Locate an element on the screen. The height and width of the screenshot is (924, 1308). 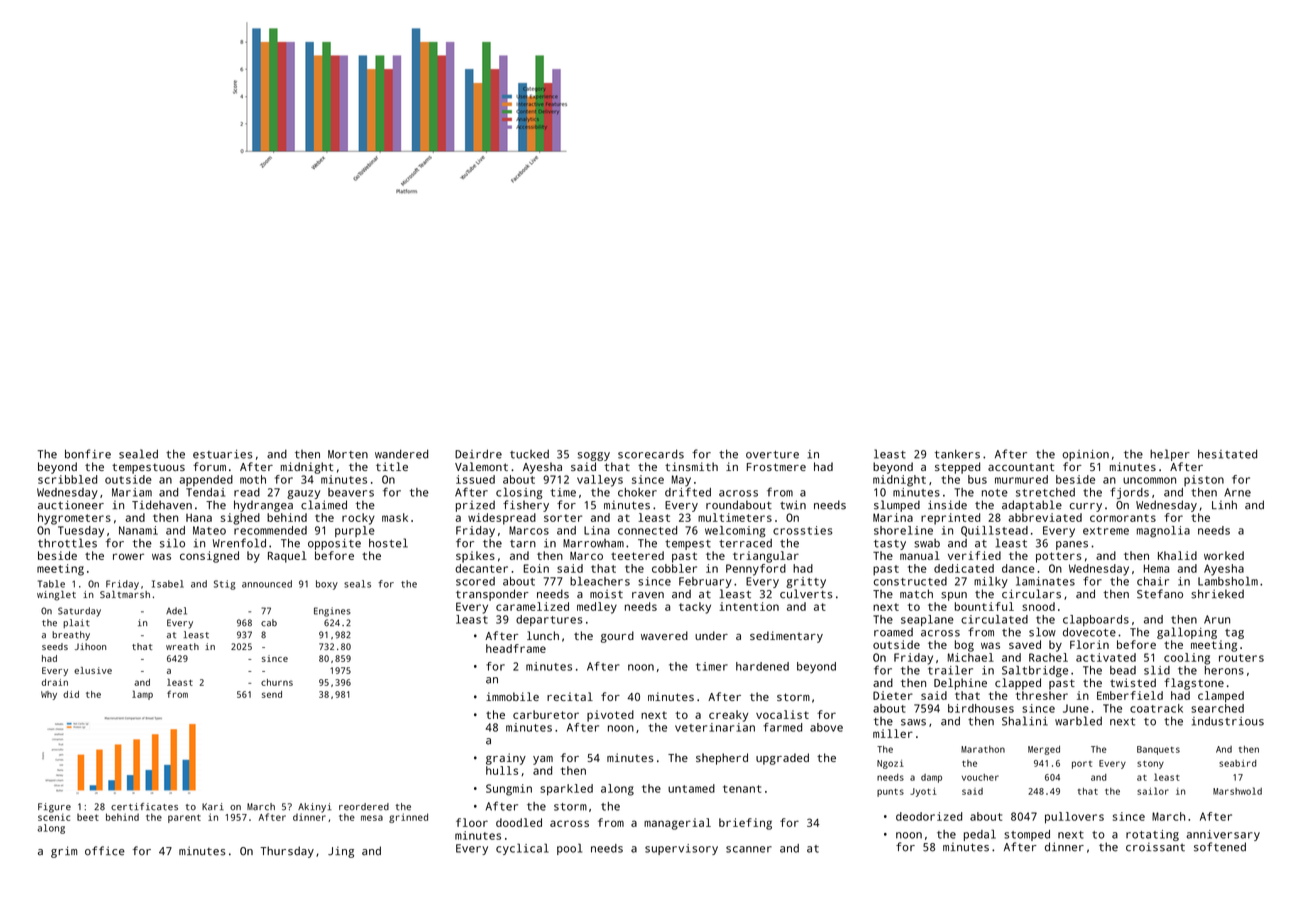
Engines is located at coordinates (332, 612).
